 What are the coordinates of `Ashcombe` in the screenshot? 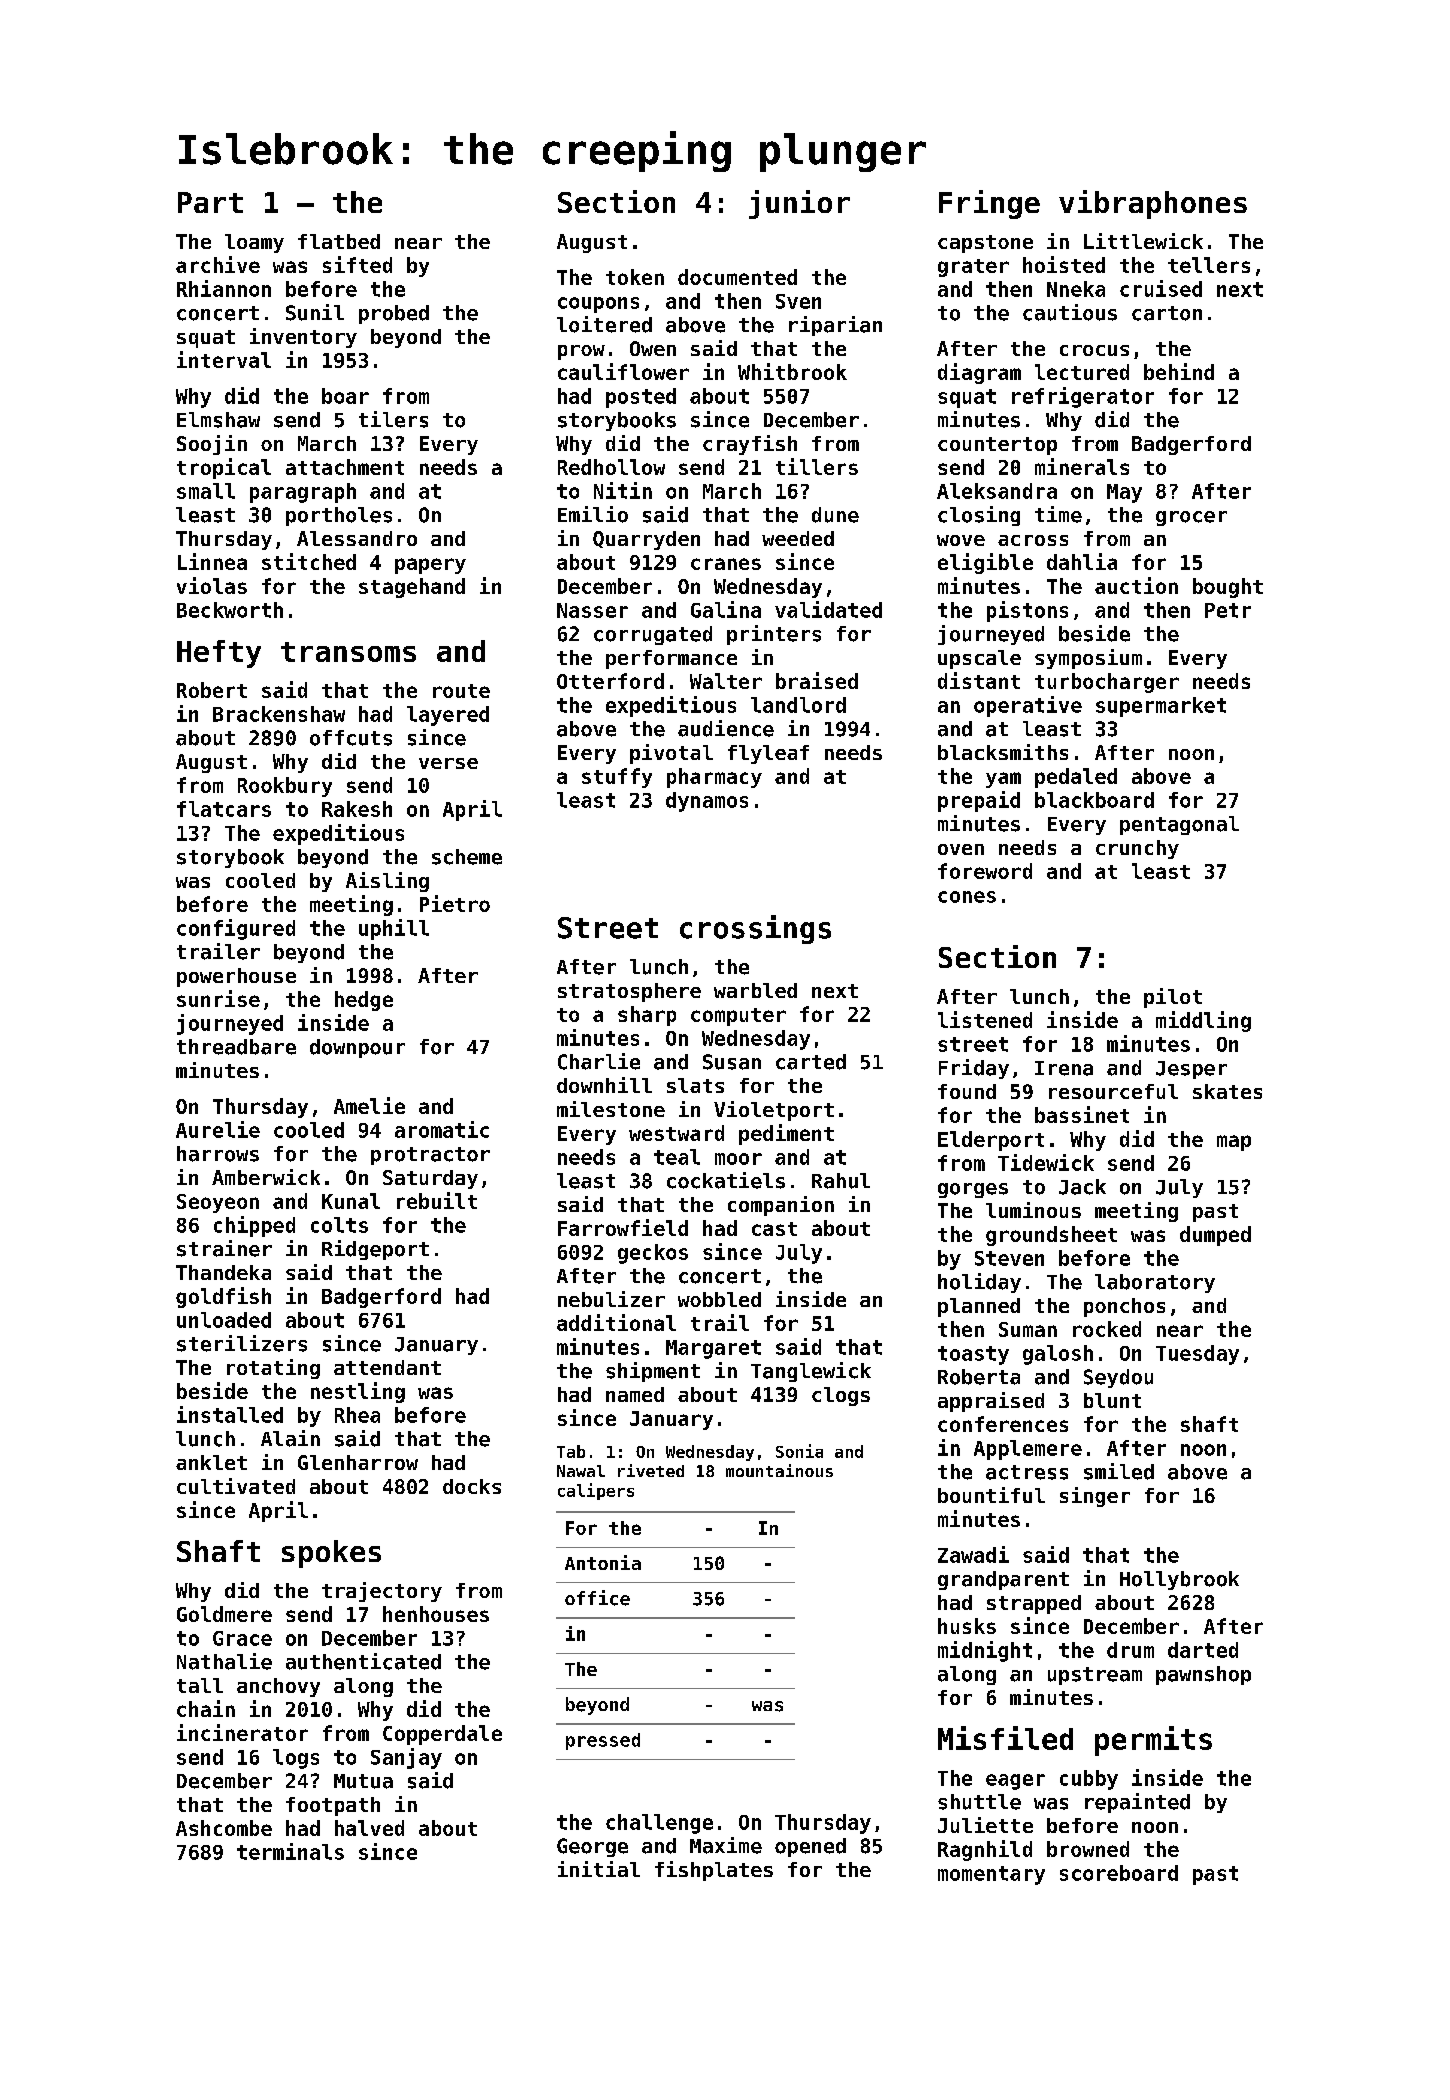 It's located at (224, 1828).
